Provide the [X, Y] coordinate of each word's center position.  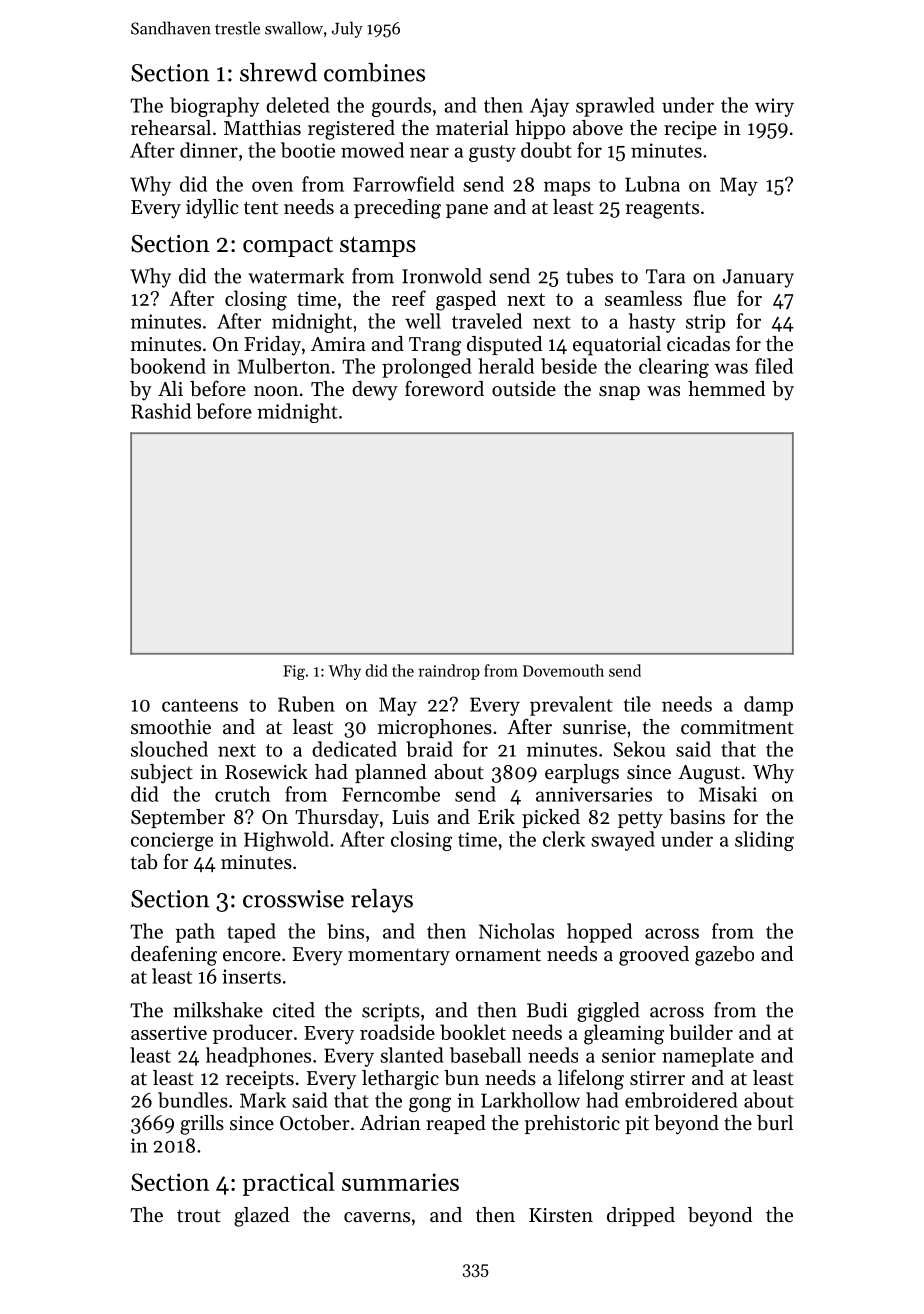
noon [276, 391]
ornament [498, 955]
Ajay [549, 107]
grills [202, 1125]
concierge [172, 841]
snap [619, 393]
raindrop [449, 672]
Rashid [161, 411]
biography [214, 107]
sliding [764, 841]
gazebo [724, 956]
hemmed [726, 389]
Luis [410, 817]
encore [252, 956]
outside [524, 389]
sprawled [615, 107]
